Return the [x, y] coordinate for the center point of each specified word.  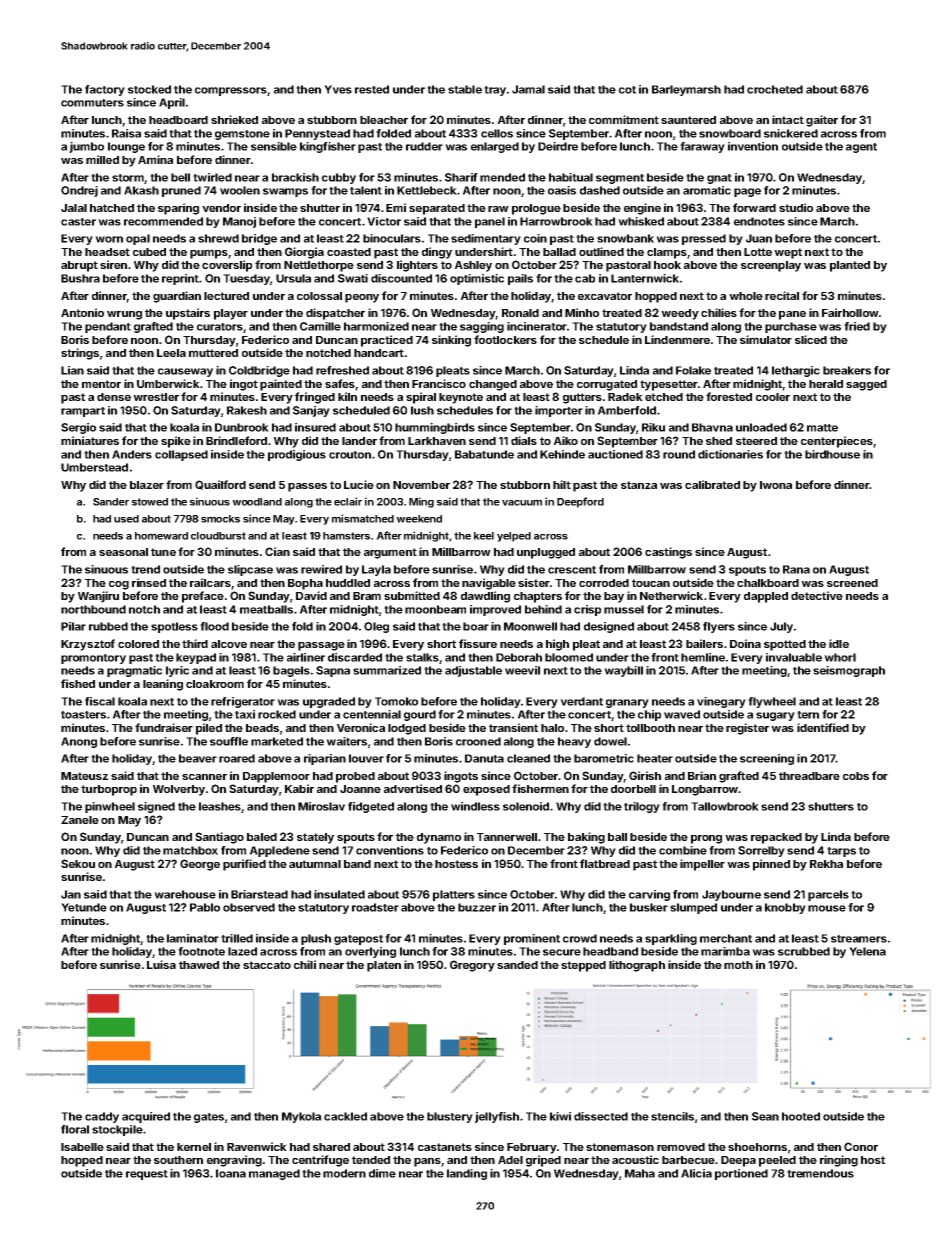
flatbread [605, 863]
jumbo [86, 147]
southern [178, 1160]
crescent [572, 570]
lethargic [796, 371]
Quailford [220, 485]
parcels [828, 895]
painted [281, 385]
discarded [355, 657]
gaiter [822, 121]
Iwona [776, 485]
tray [495, 91]
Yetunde [84, 907]
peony [362, 298]
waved [682, 714]
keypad [196, 658]
